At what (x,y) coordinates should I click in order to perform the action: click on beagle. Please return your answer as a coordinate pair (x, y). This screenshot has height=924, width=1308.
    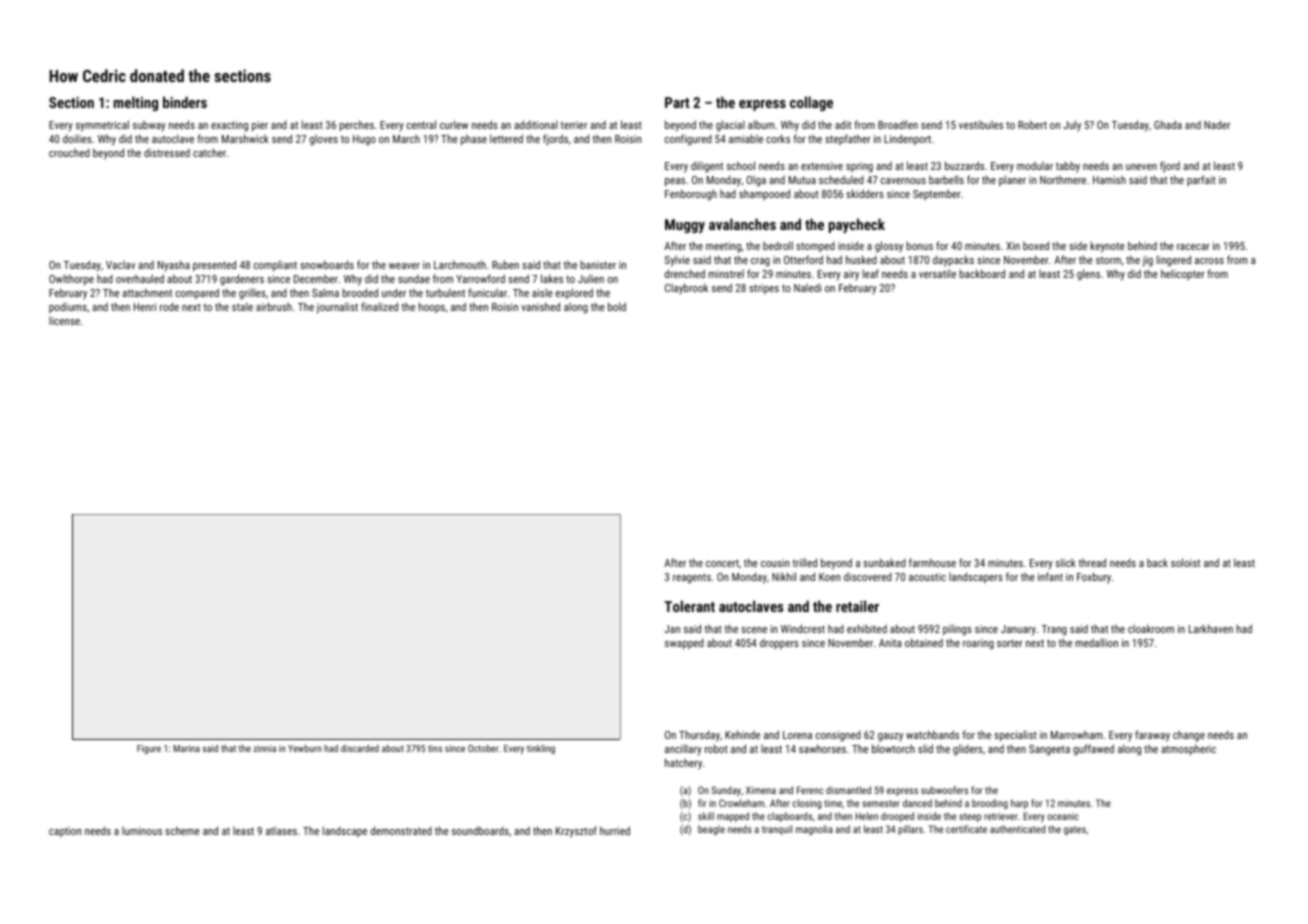
    Looking at the image, I should click on (711, 830).
